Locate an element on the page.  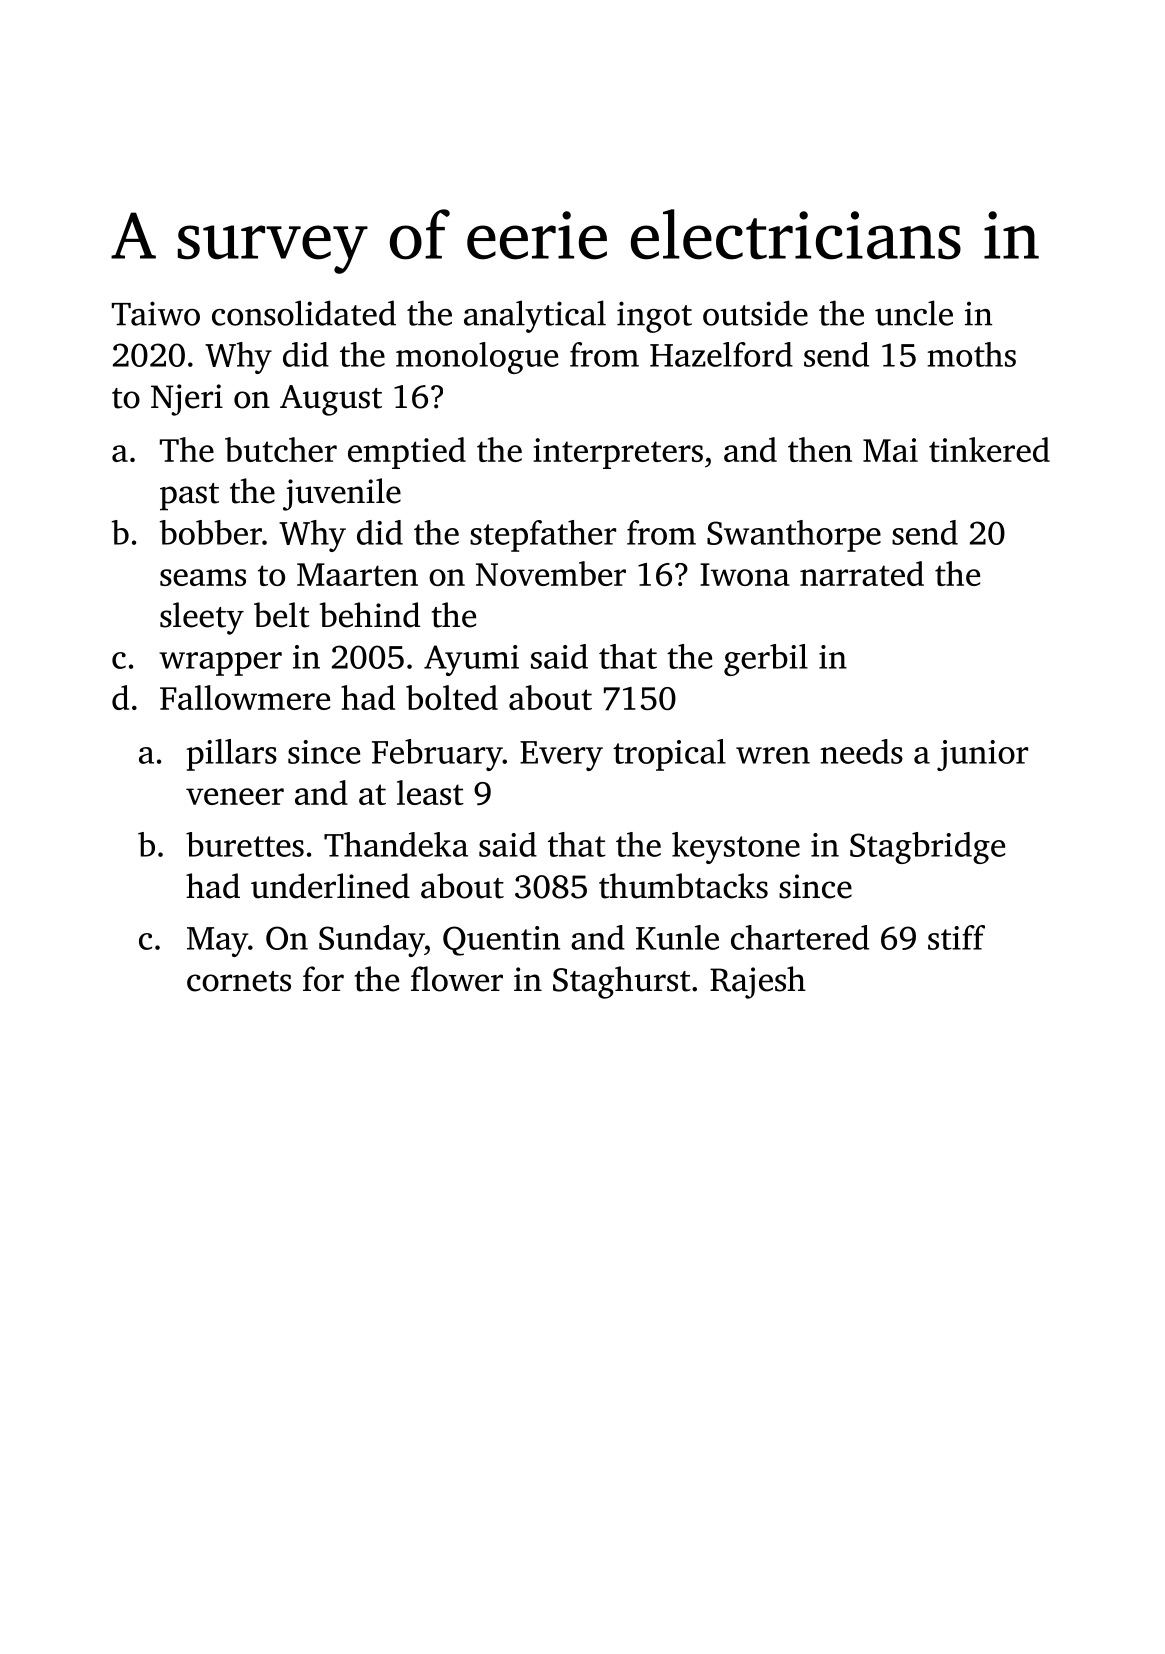
Stagbridge is located at coordinates (927, 848).
